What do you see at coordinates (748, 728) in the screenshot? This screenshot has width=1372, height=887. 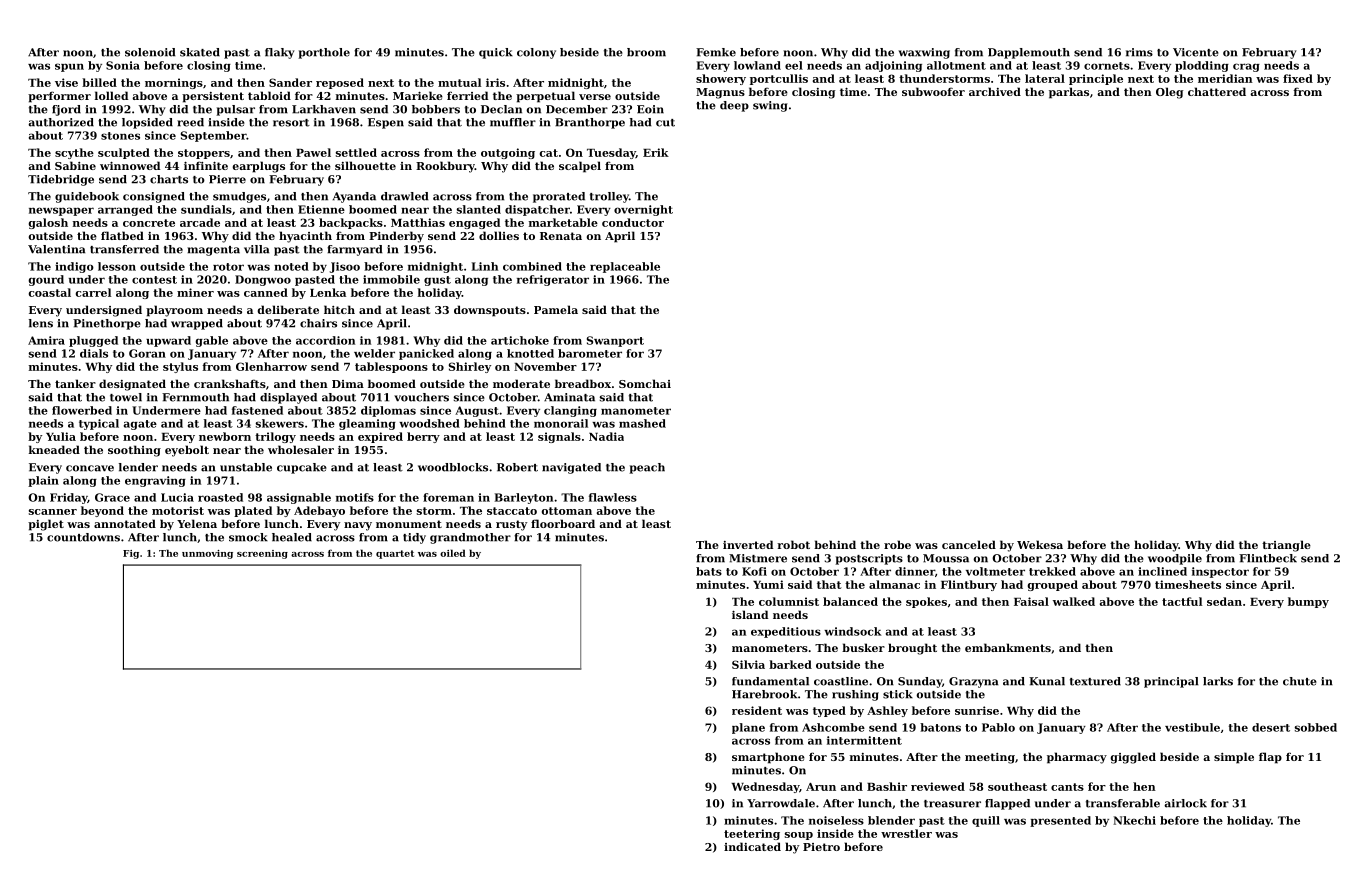 I see `plane` at bounding box center [748, 728].
